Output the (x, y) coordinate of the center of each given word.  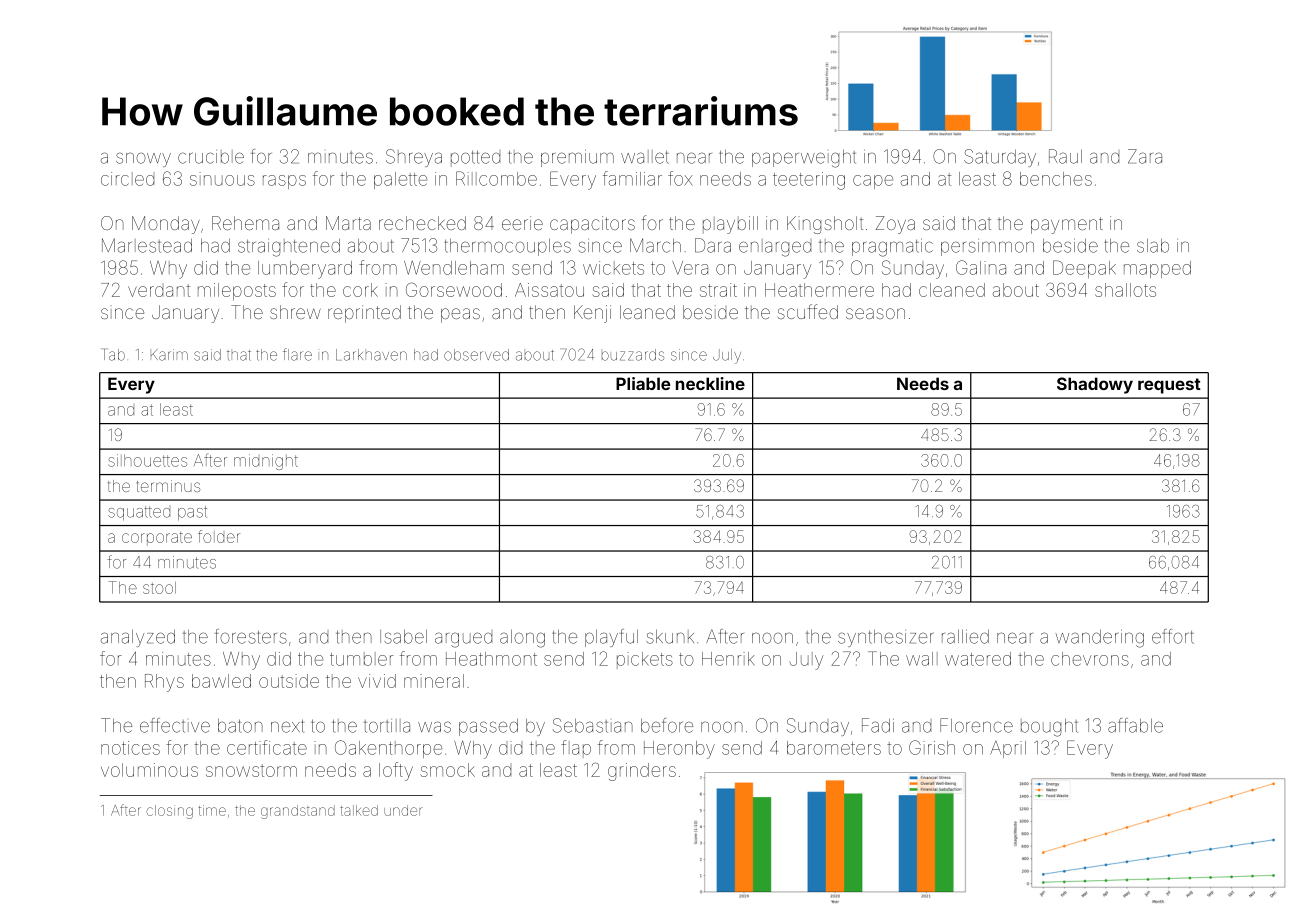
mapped (1157, 269)
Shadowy (1095, 385)
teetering (809, 181)
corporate (157, 539)
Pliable (643, 383)
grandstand (298, 812)
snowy (143, 159)
